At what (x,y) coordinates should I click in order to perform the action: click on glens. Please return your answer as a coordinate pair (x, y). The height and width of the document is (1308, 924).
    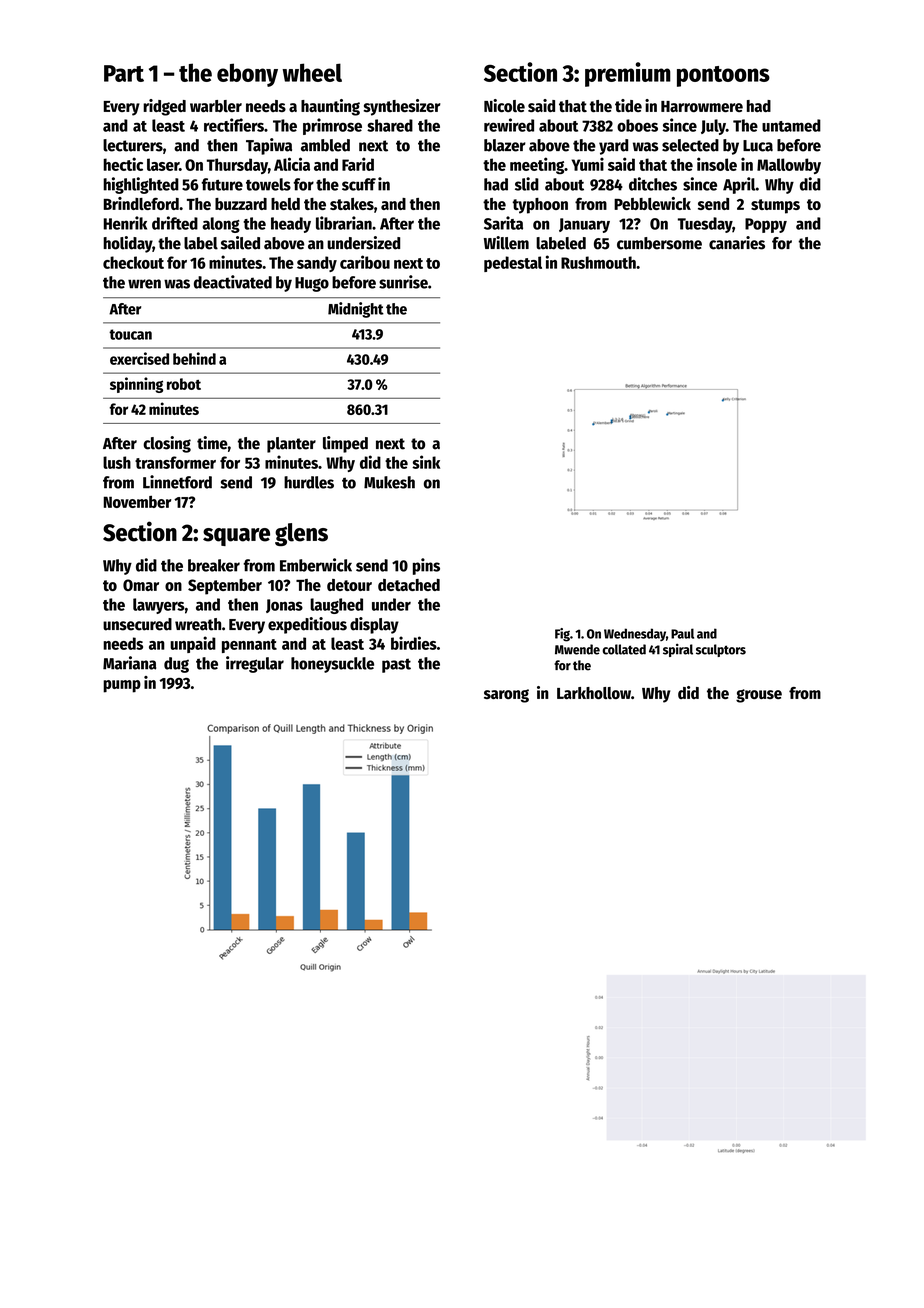
    Looking at the image, I should click on (301, 534).
